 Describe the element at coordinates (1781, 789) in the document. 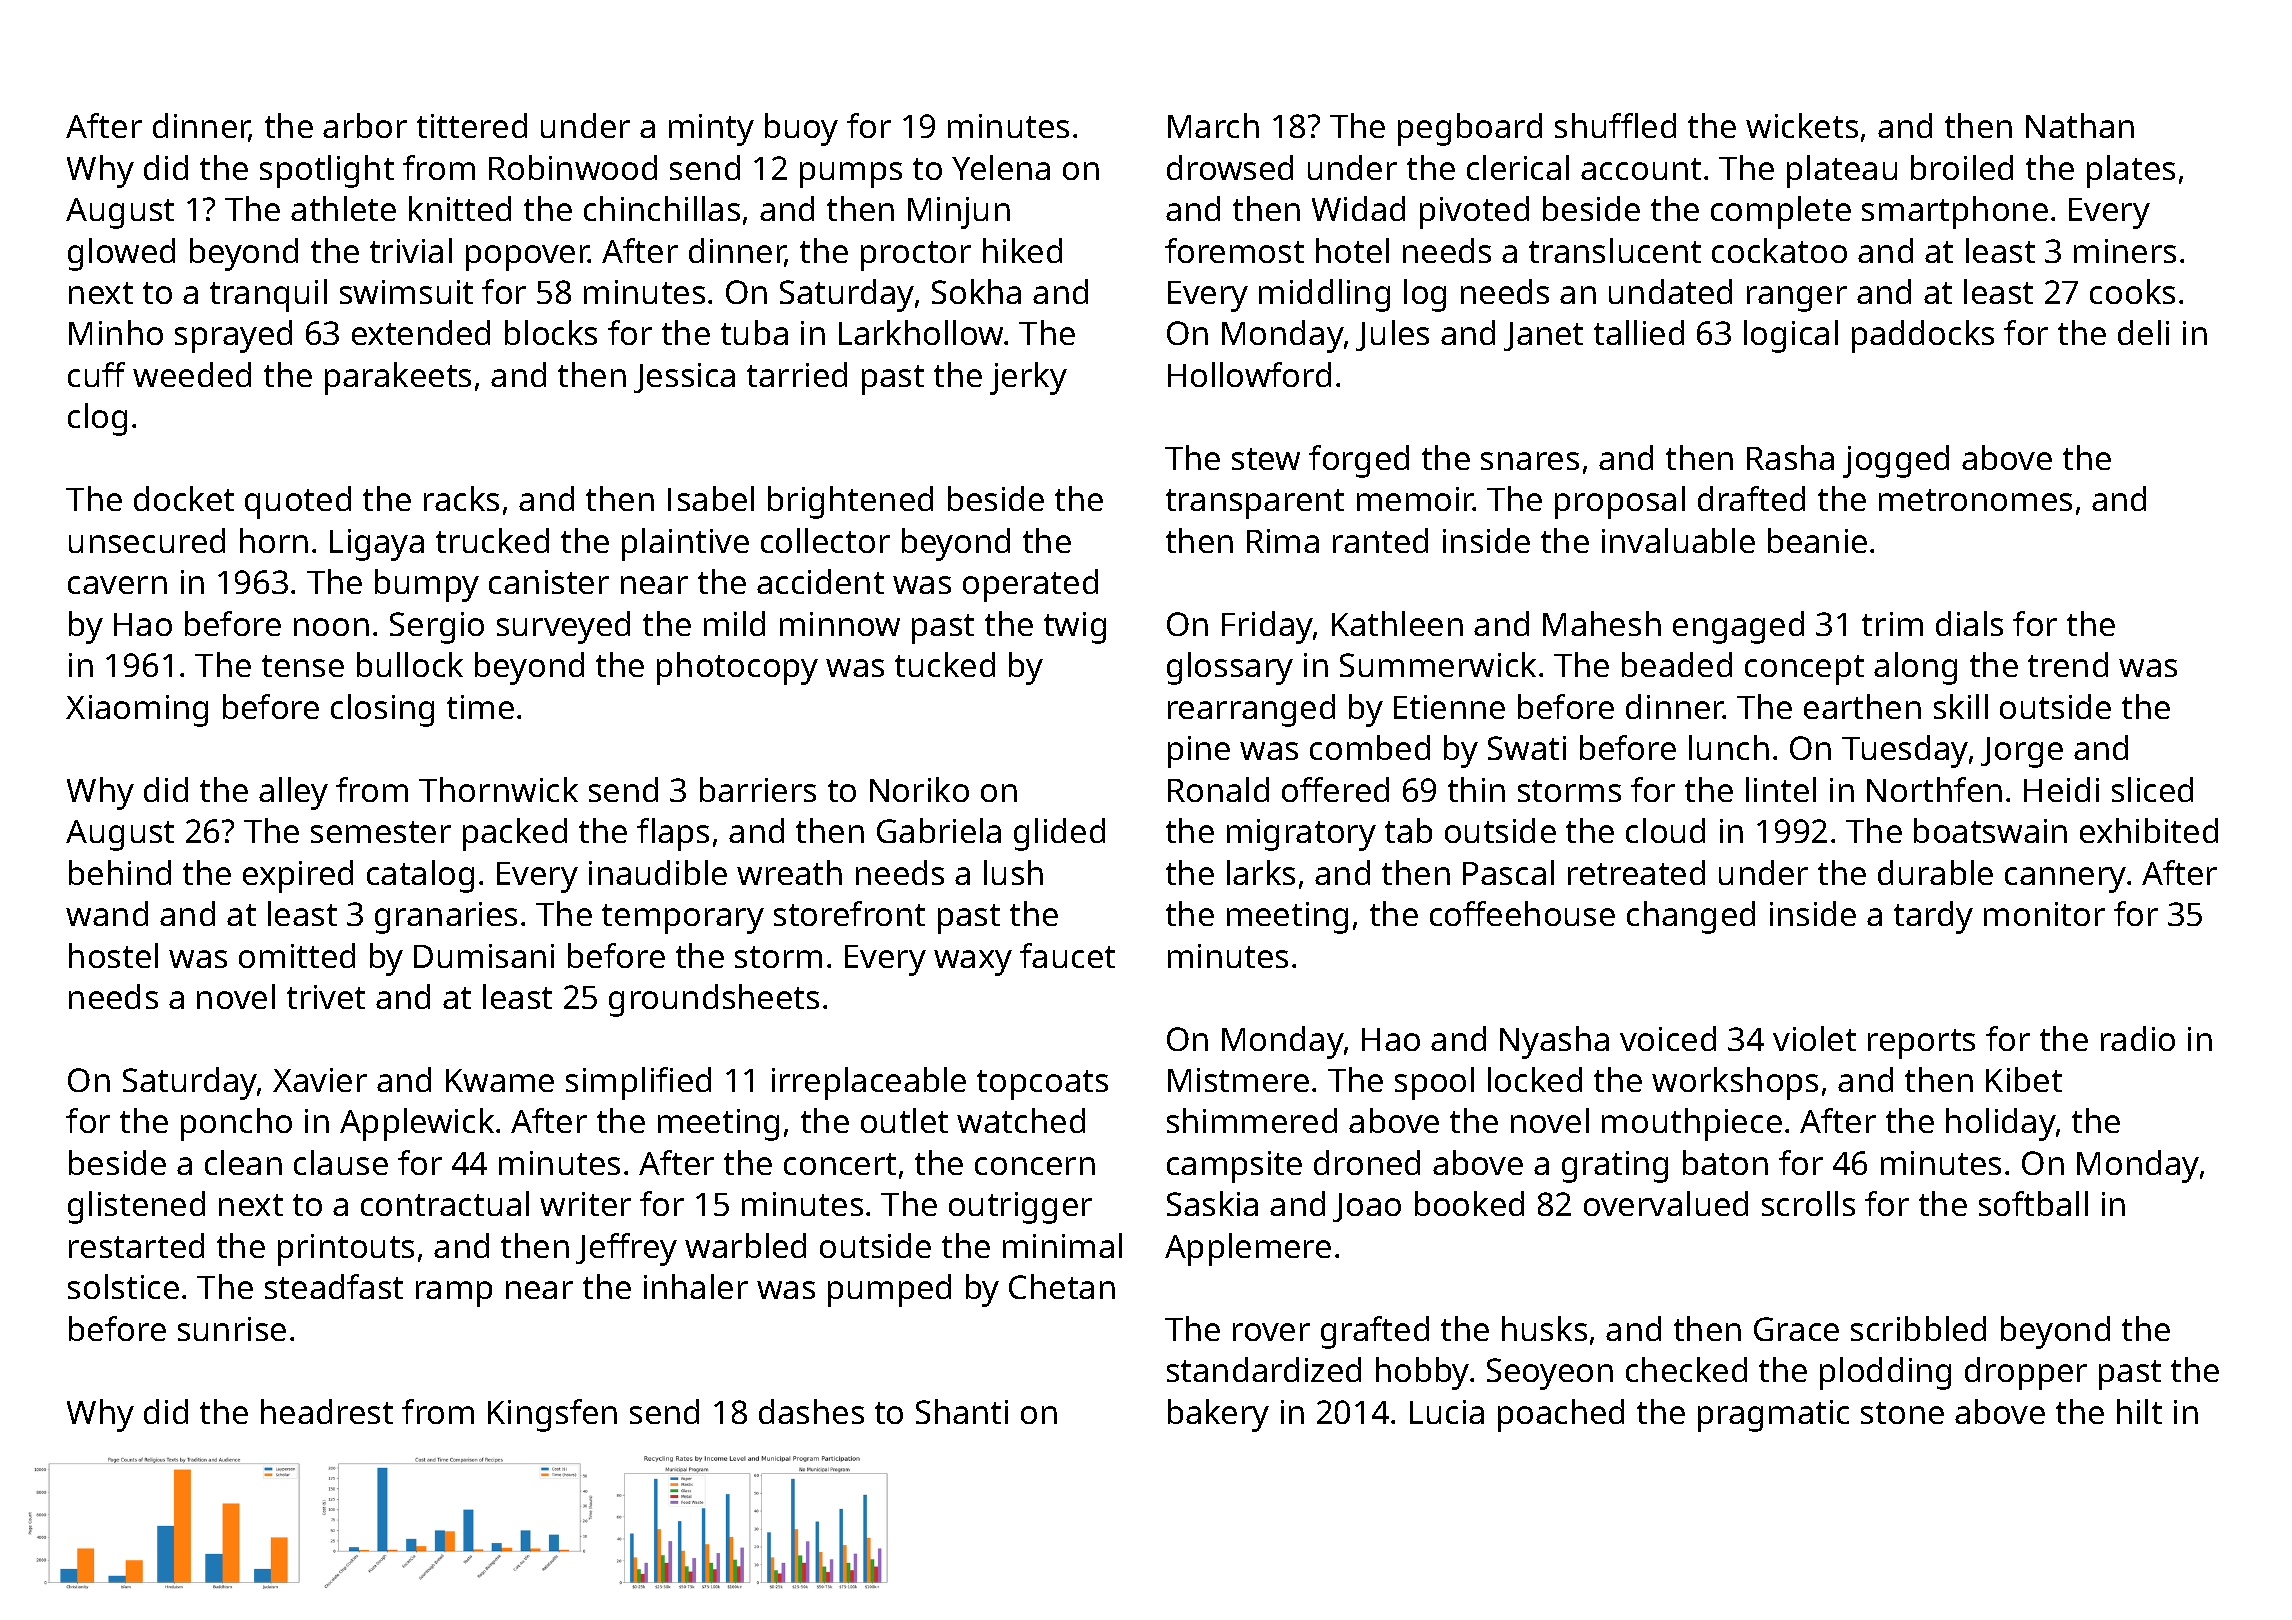

I see `lintel` at that location.
